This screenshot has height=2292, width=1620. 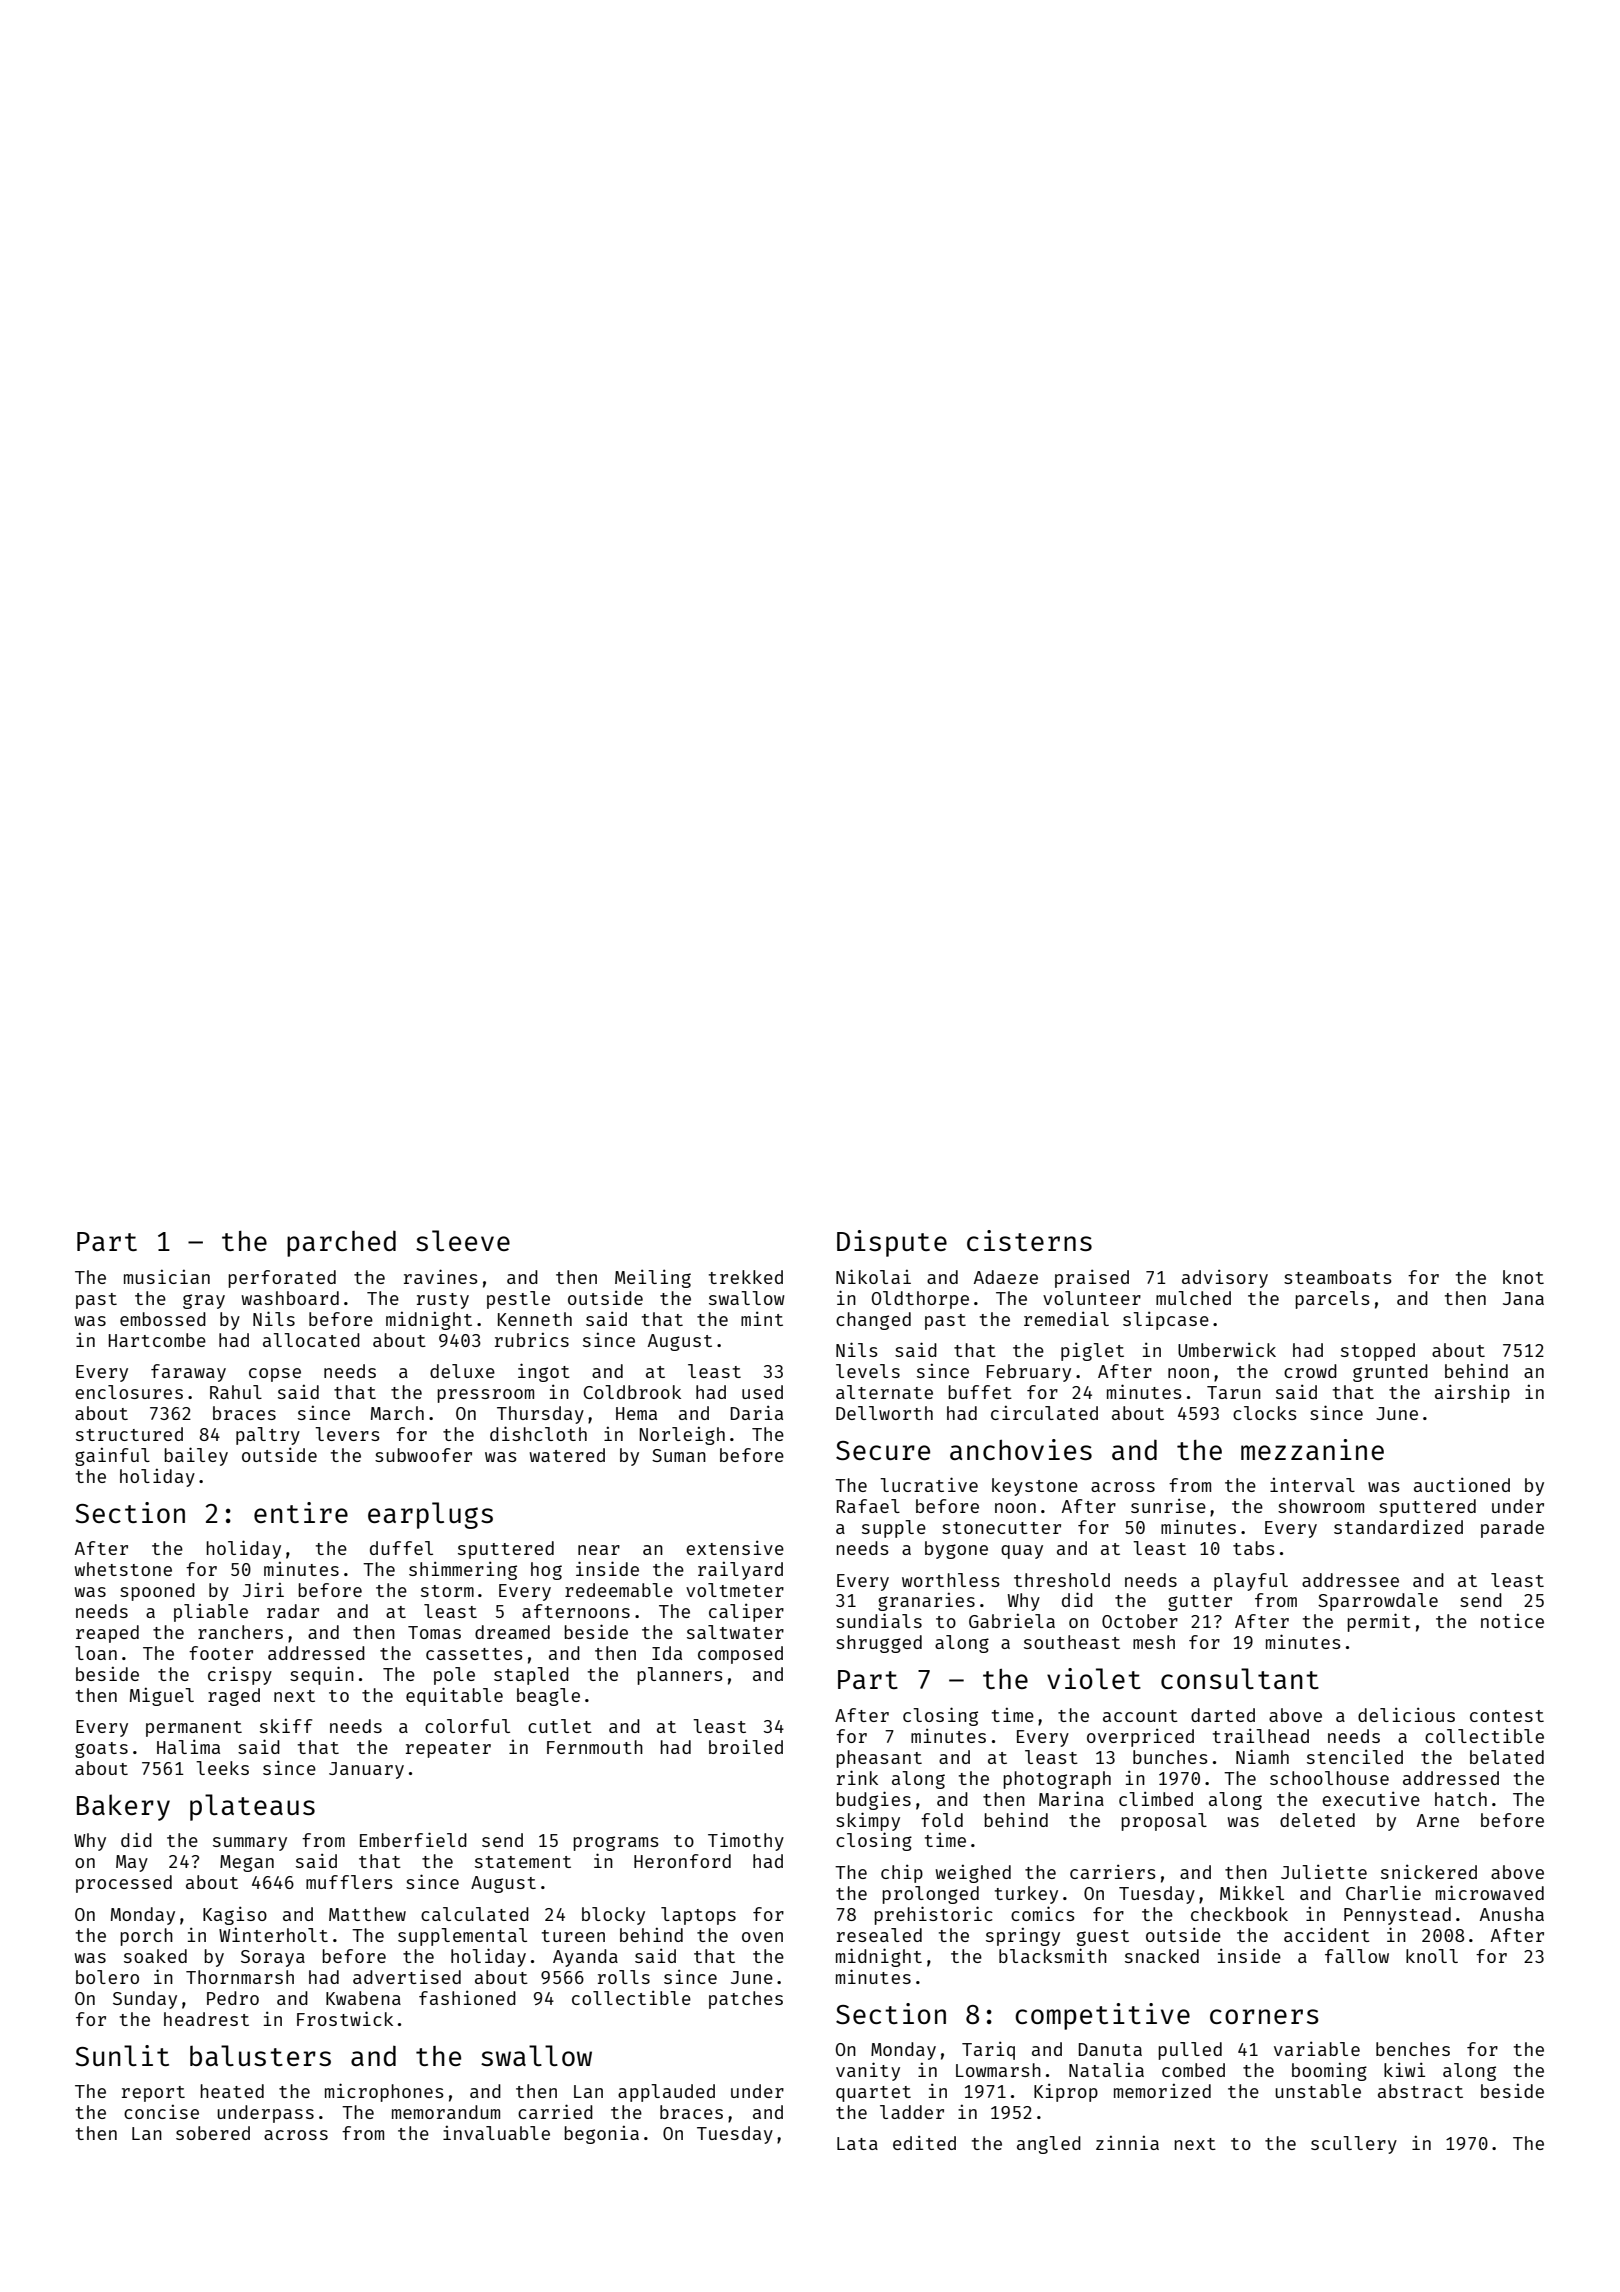 I want to click on reaped, so click(x=107, y=1634).
